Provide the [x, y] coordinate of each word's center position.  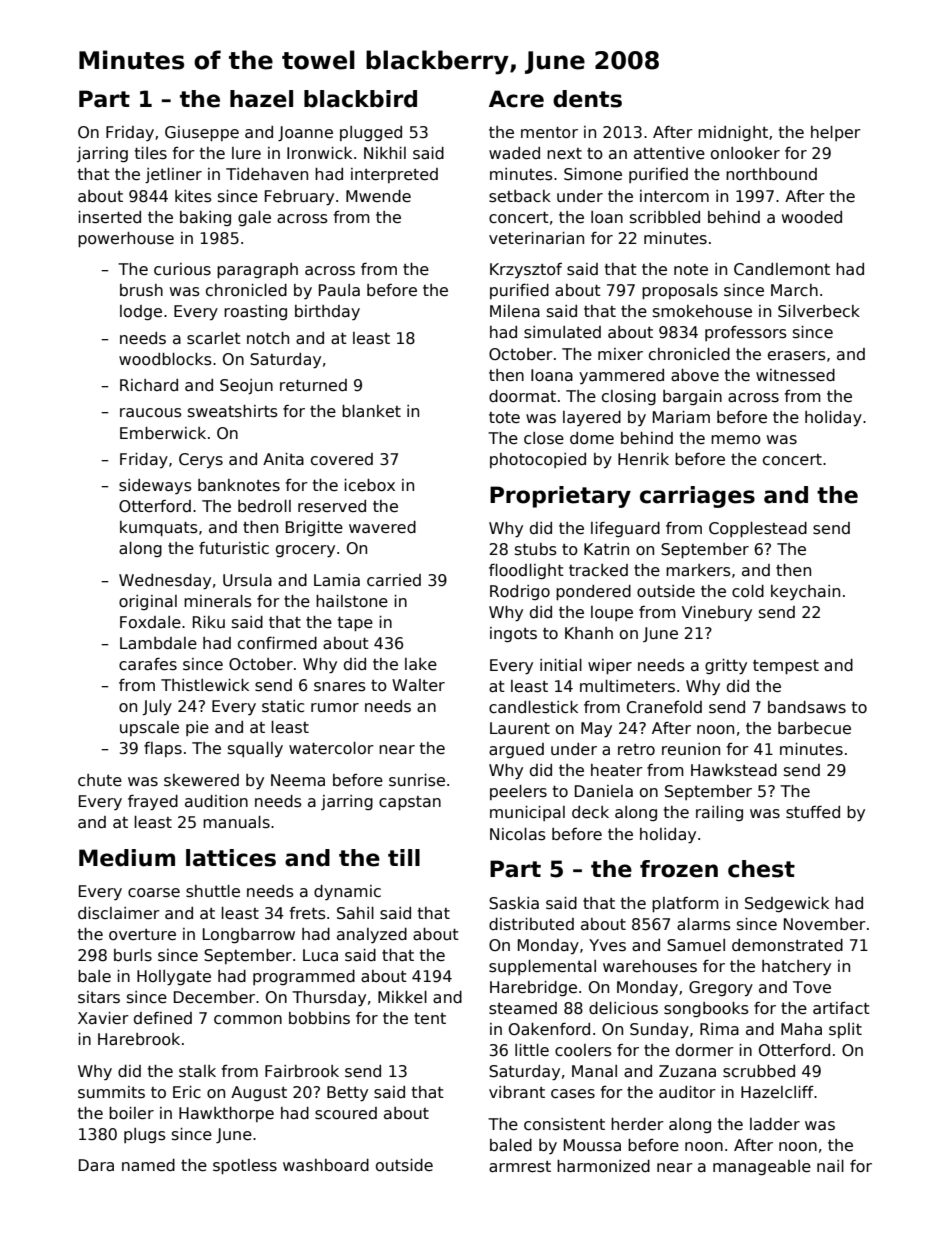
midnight [733, 133]
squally [255, 749]
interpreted [394, 175]
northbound [771, 174]
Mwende [378, 196]
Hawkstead [734, 770]
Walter [418, 685]
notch [268, 338]
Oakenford [549, 1029]
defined [163, 1018]
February [299, 198]
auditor [687, 1092]
